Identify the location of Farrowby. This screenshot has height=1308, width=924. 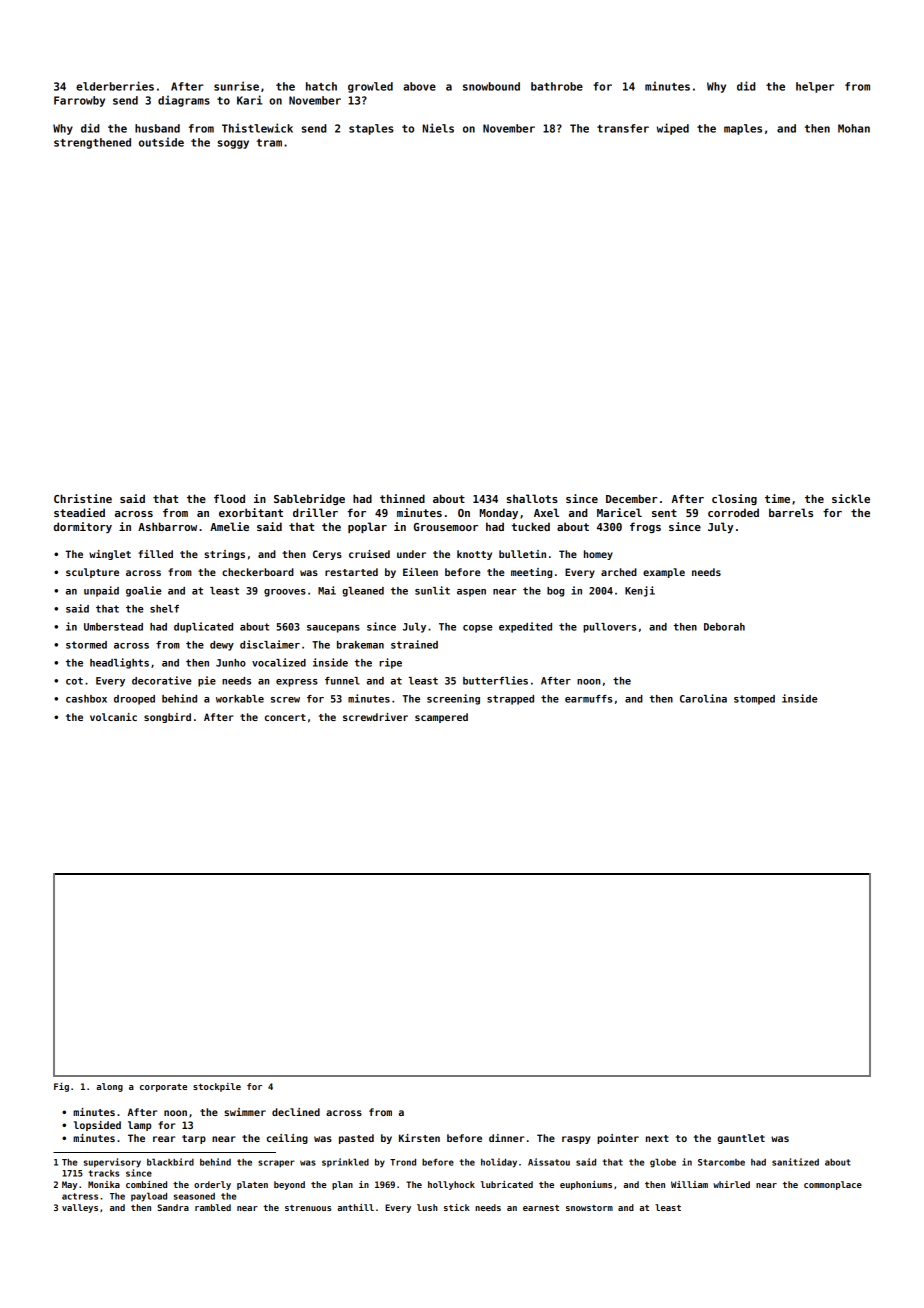
(79, 101).
